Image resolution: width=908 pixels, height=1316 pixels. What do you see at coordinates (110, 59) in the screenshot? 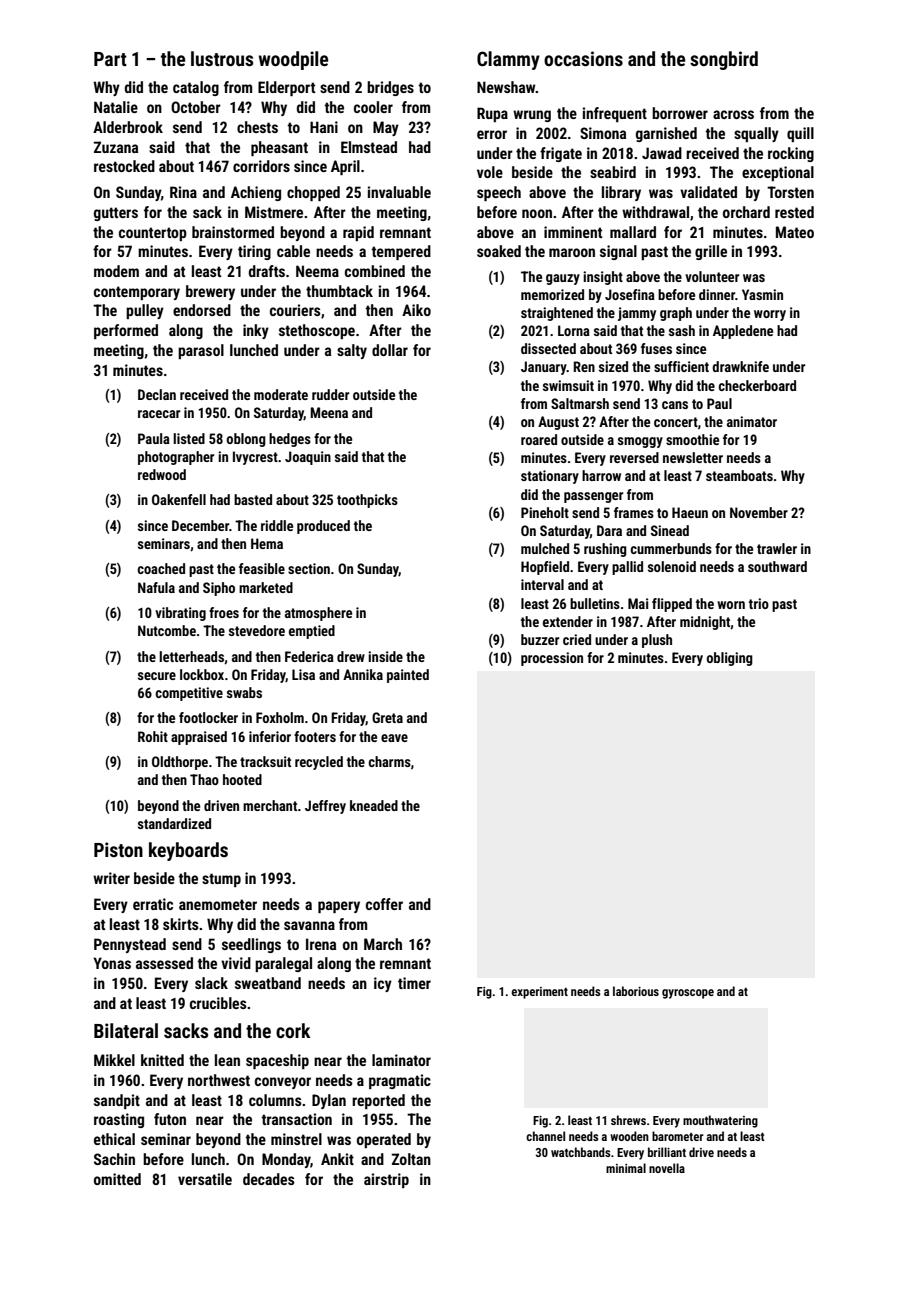
I see `Part` at bounding box center [110, 59].
